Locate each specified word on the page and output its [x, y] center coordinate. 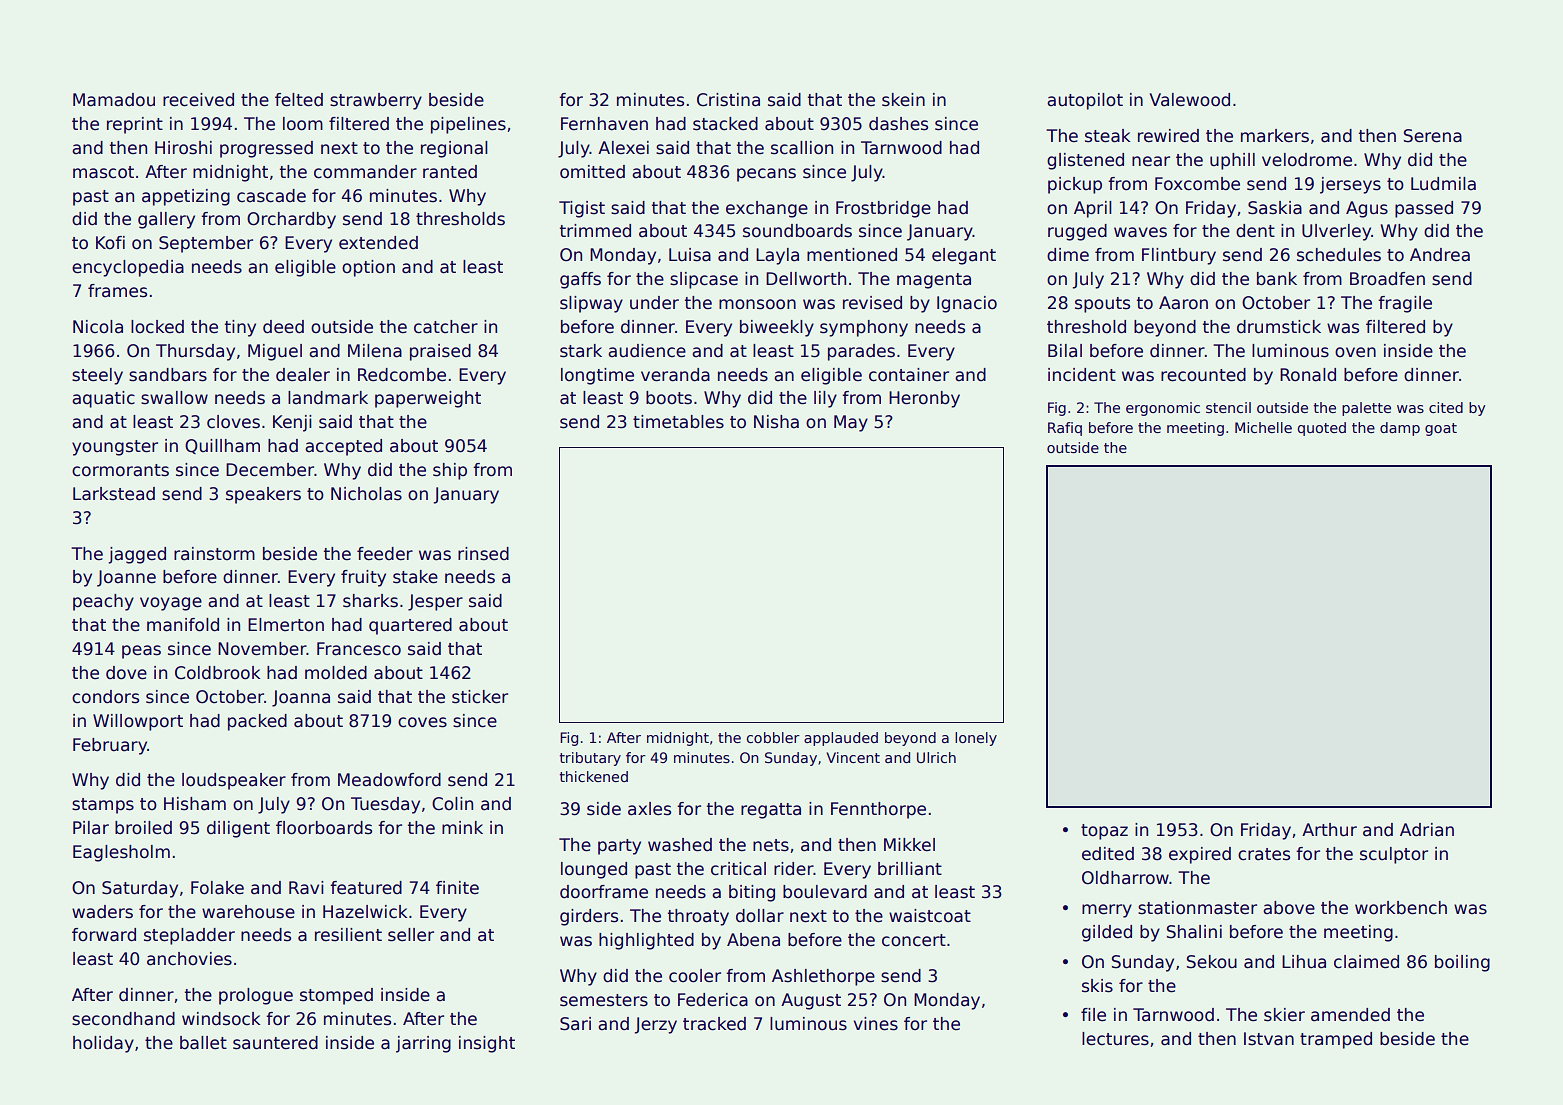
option [368, 268]
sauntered [275, 1043]
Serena [1433, 136]
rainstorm [214, 554]
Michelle [1263, 427]
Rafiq [1065, 429]
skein [903, 100]
